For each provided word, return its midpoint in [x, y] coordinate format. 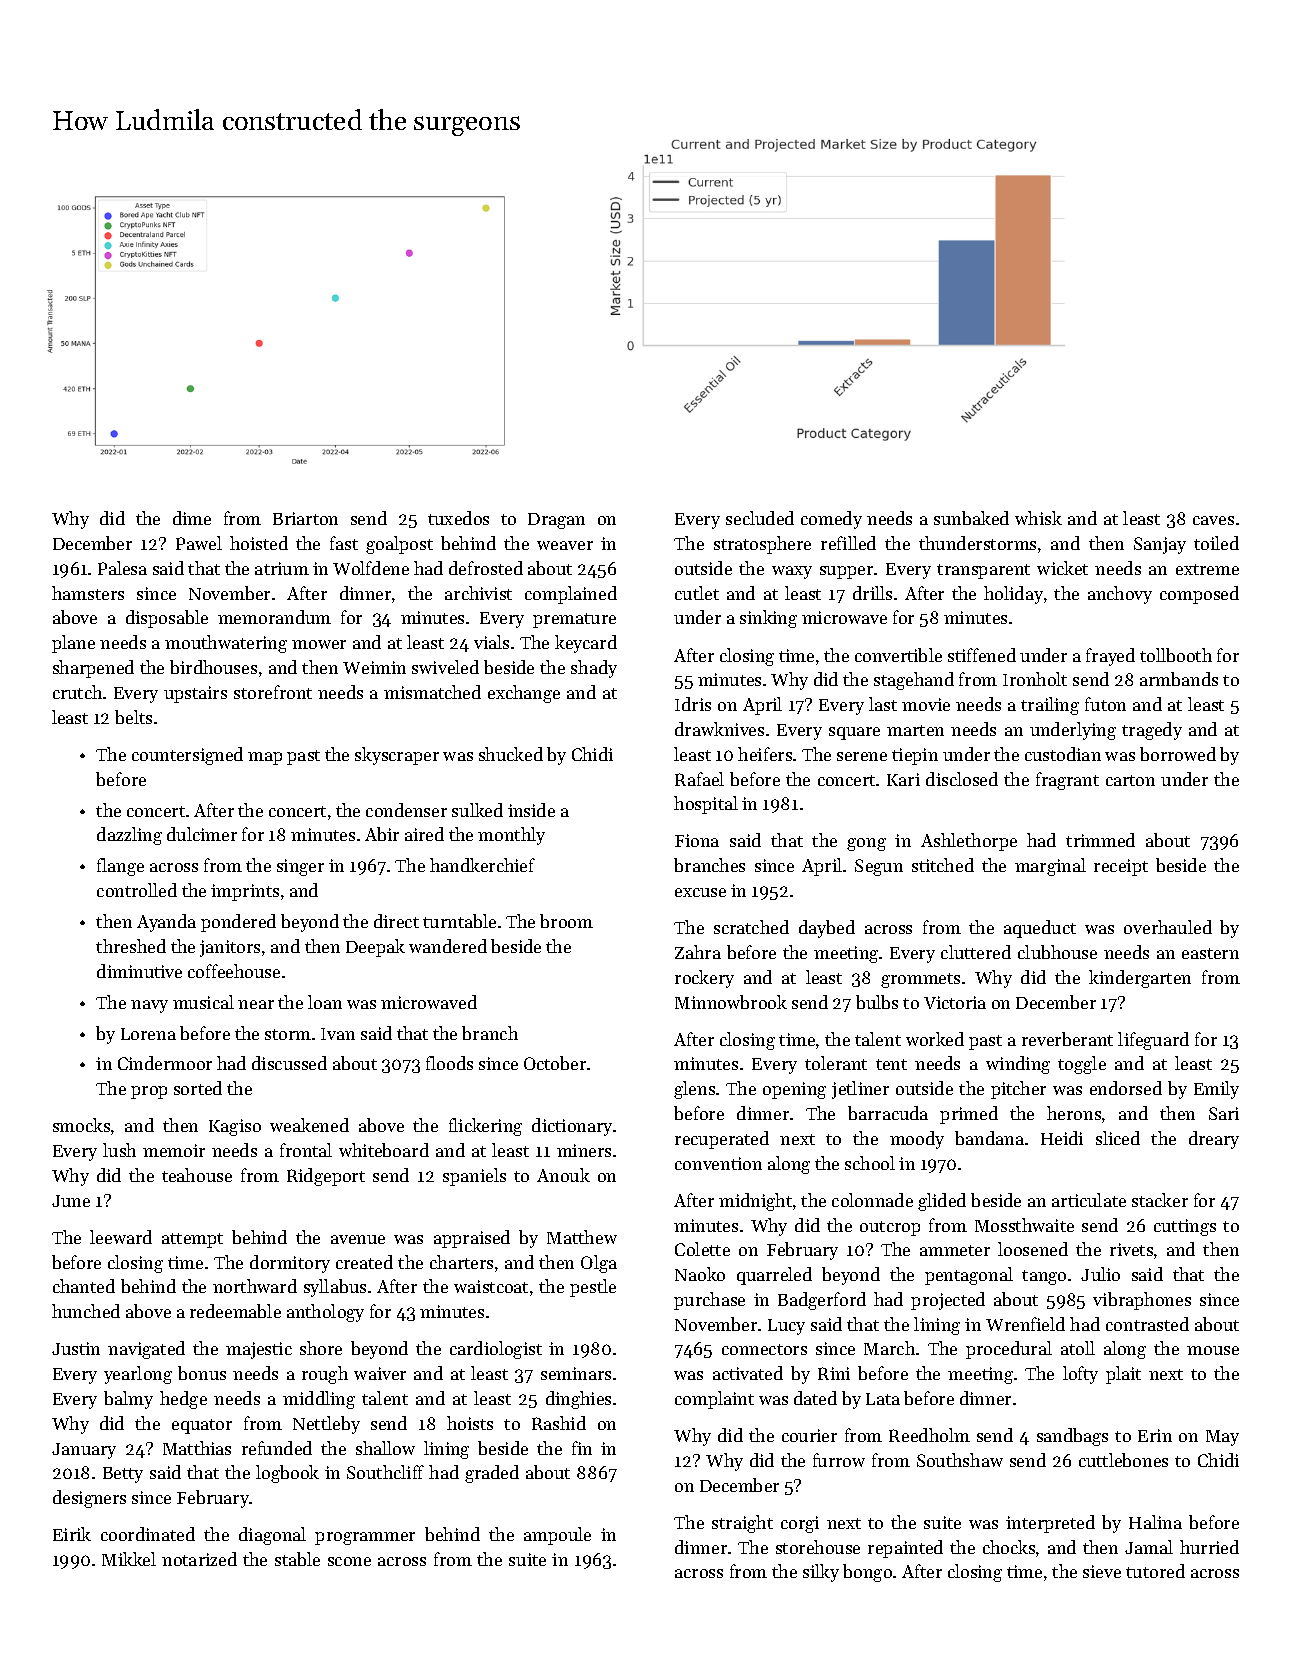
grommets [920, 980]
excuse [700, 892]
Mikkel [129, 1559]
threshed [131, 946]
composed [1199, 595]
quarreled [774, 1276]
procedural [1009, 1350]
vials [491, 642]
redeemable [235, 1311]
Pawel [199, 543]
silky [821, 1573]
